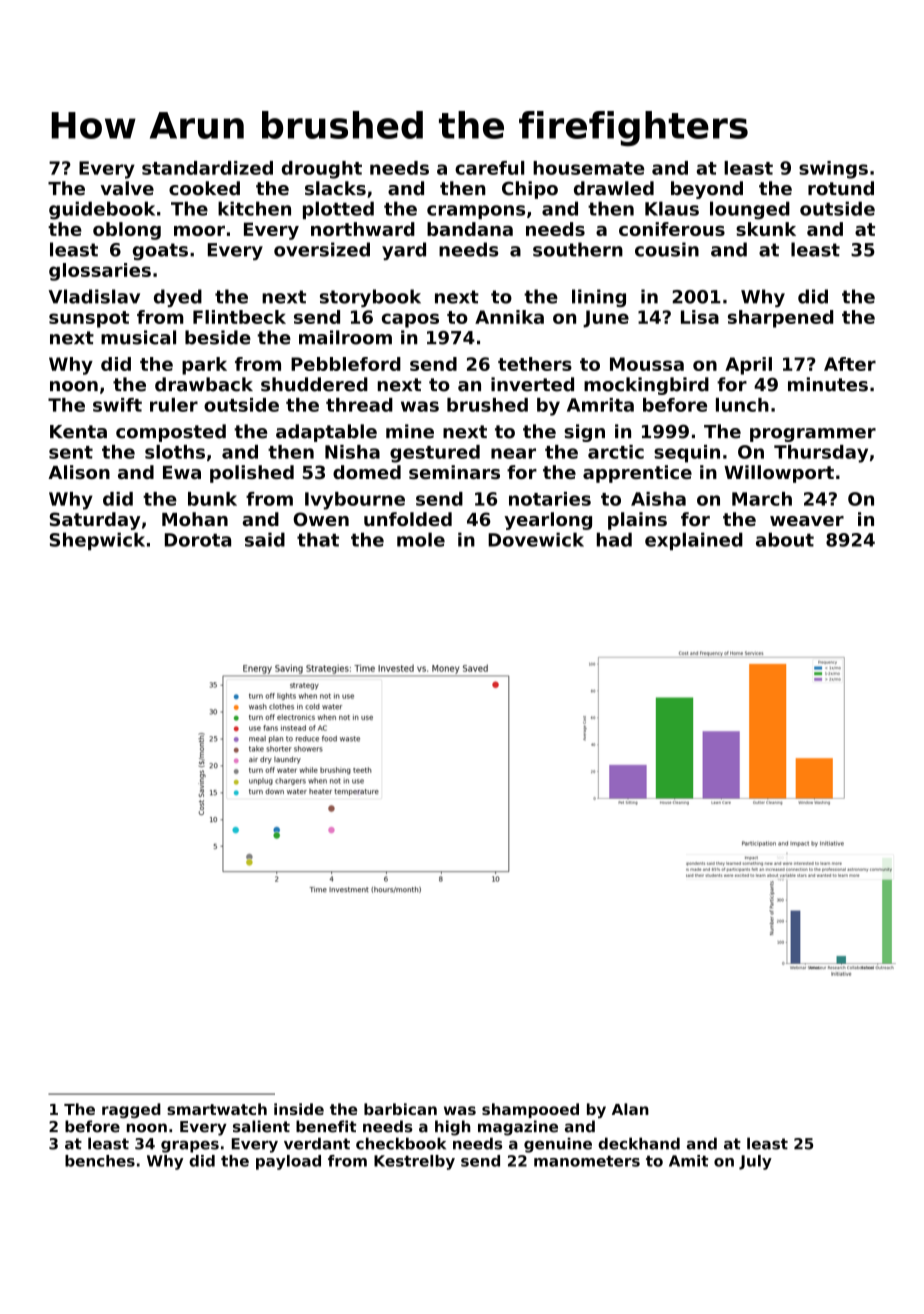 The height and width of the screenshot is (1314, 924). What do you see at coordinates (536, 539) in the screenshot?
I see `Dovewick` at bounding box center [536, 539].
